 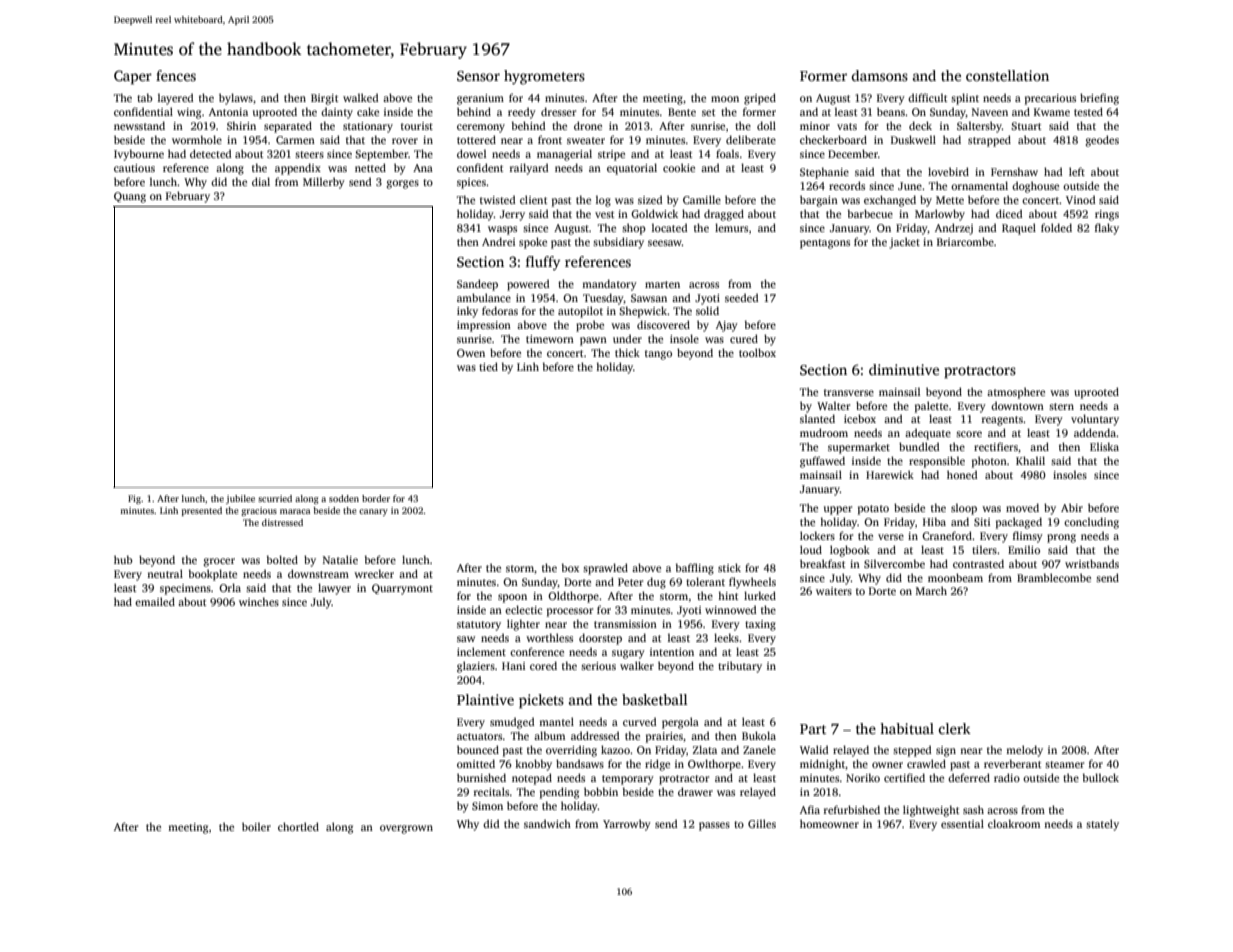 What do you see at coordinates (512, 215) in the image?
I see `Jerry` at bounding box center [512, 215].
